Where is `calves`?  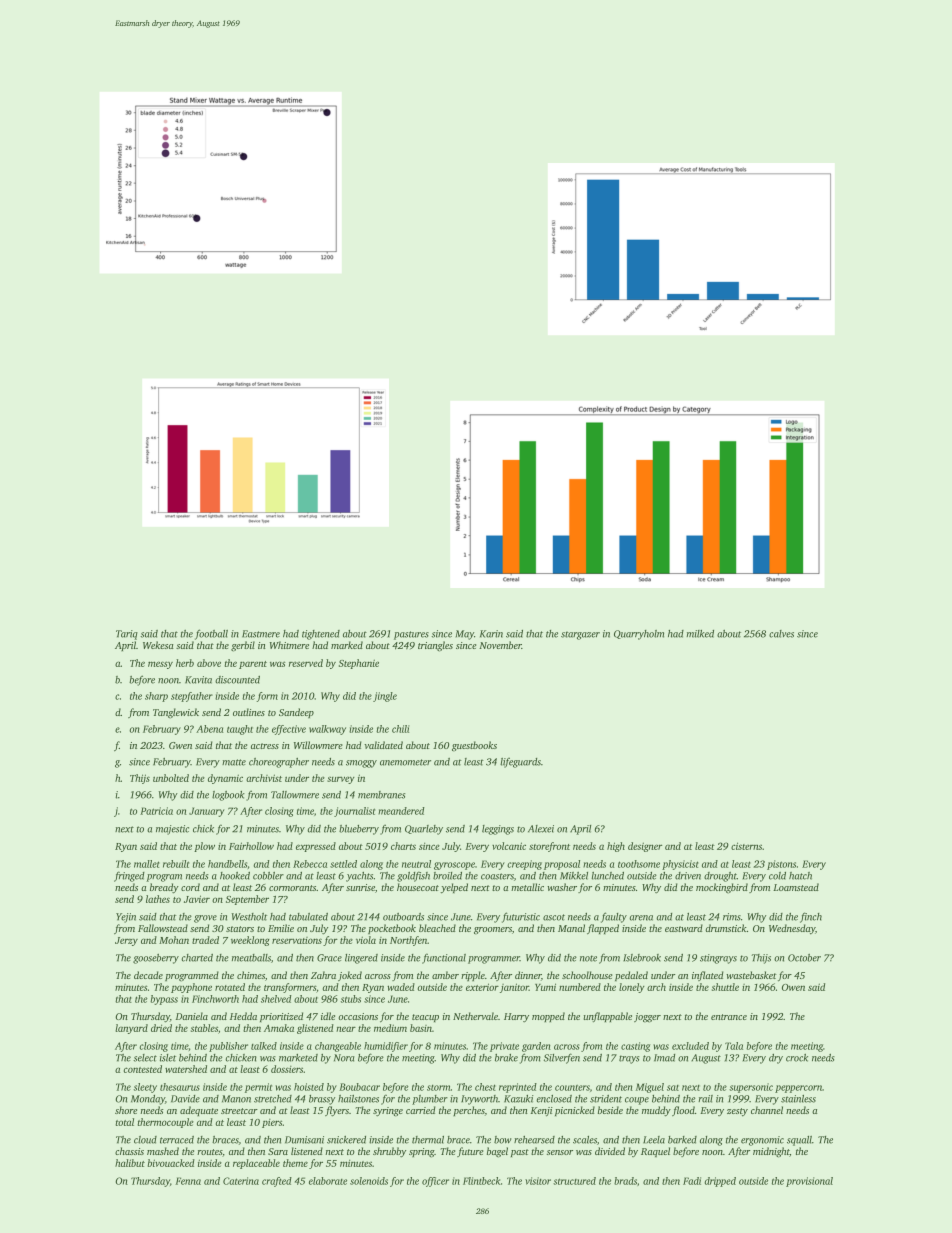
calves is located at coordinates (781, 634).
